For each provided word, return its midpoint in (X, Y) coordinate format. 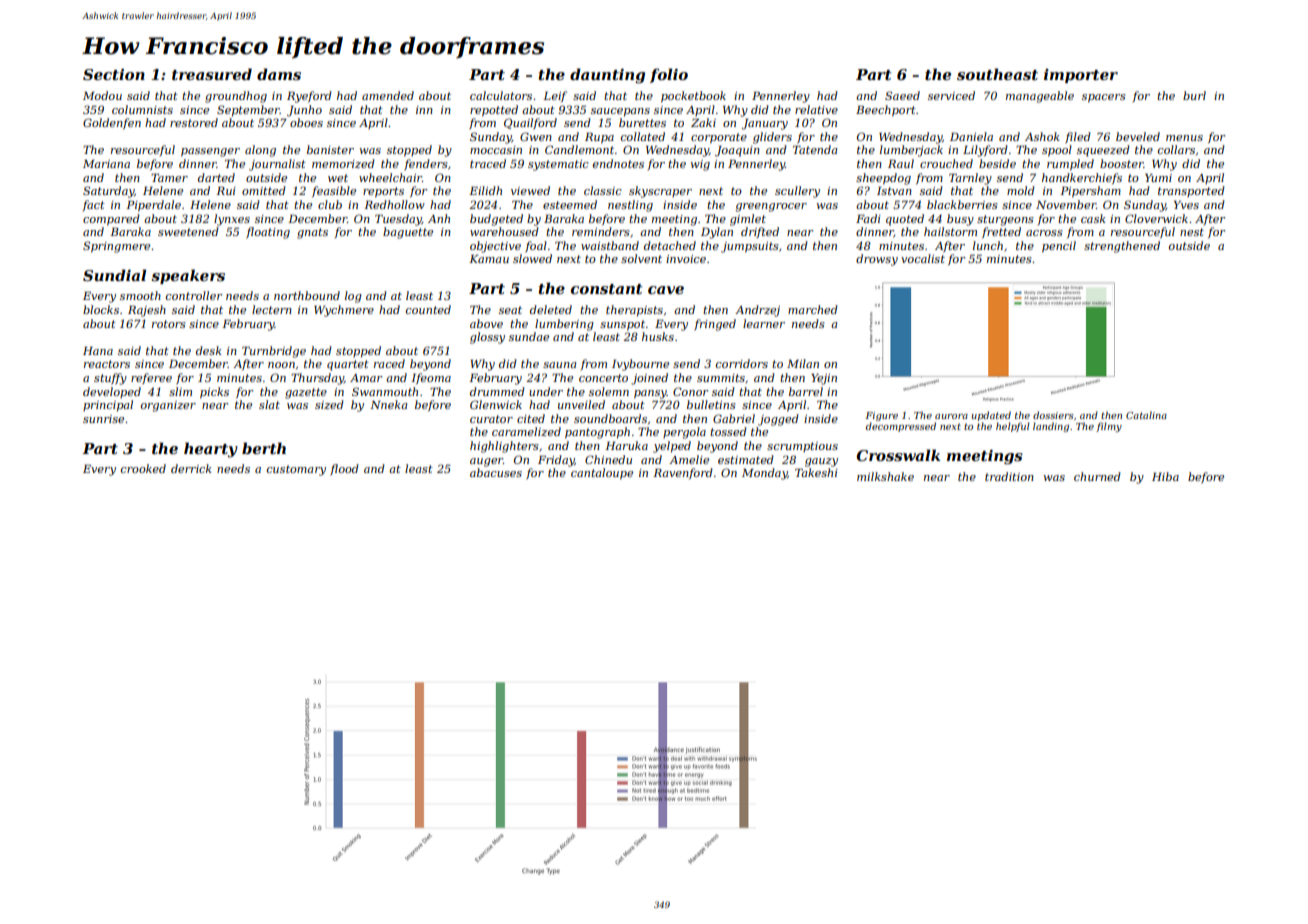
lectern (272, 309)
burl (1194, 95)
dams (279, 74)
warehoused (504, 231)
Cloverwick (1156, 218)
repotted (494, 111)
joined (649, 379)
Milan (803, 363)
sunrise (103, 419)
